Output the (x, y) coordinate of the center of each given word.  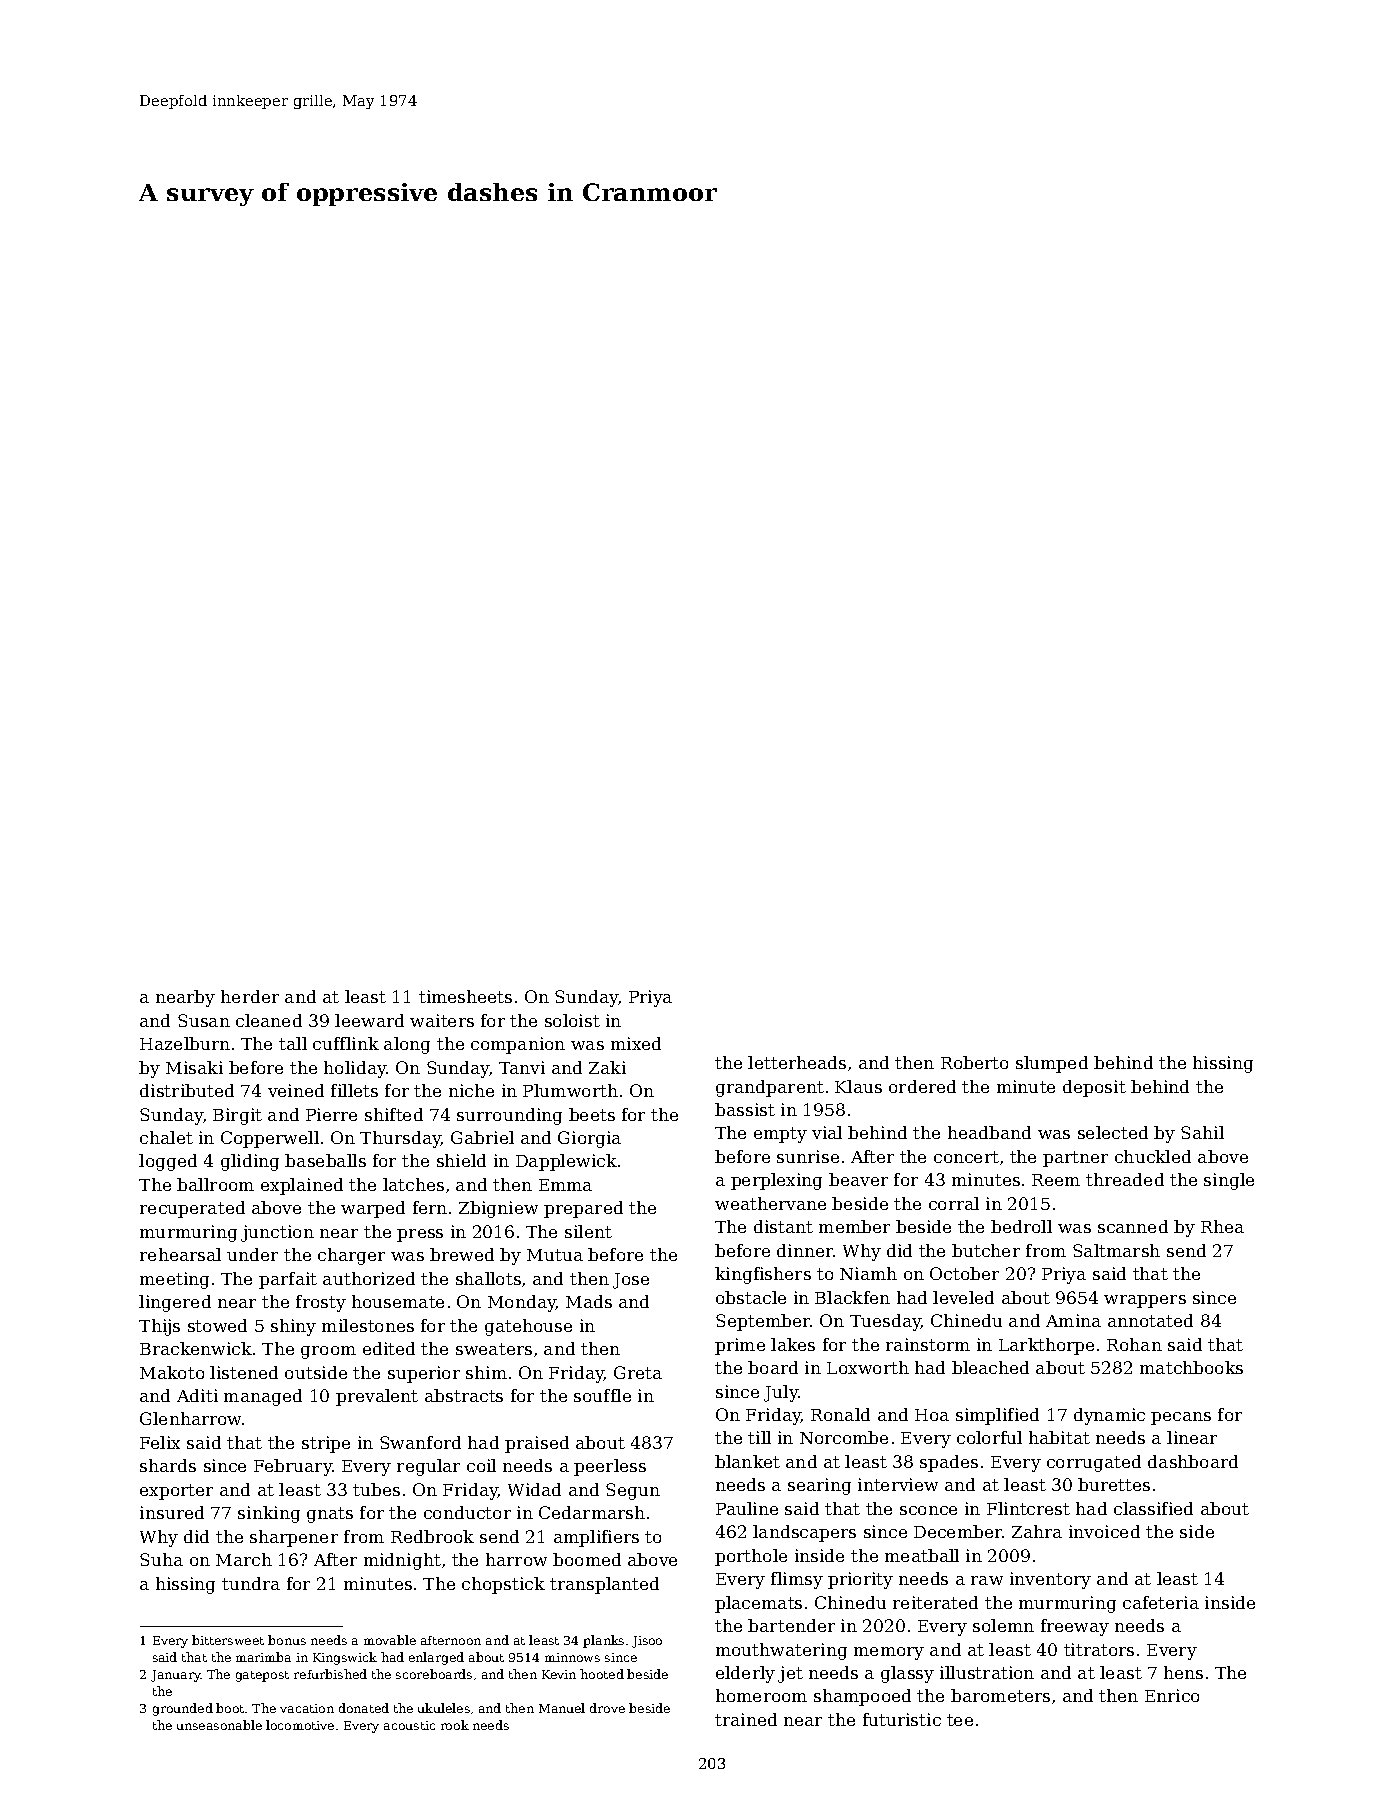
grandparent (770, 1088)
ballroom (215, 1184)
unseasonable (219, 1725)
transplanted (604, 1585)
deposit (1094, 1088)
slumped (1052, 1064)
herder (250, 996)
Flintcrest (1028, 1508)
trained (746, 1719)
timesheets (465, 996)
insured (172, 1512)
